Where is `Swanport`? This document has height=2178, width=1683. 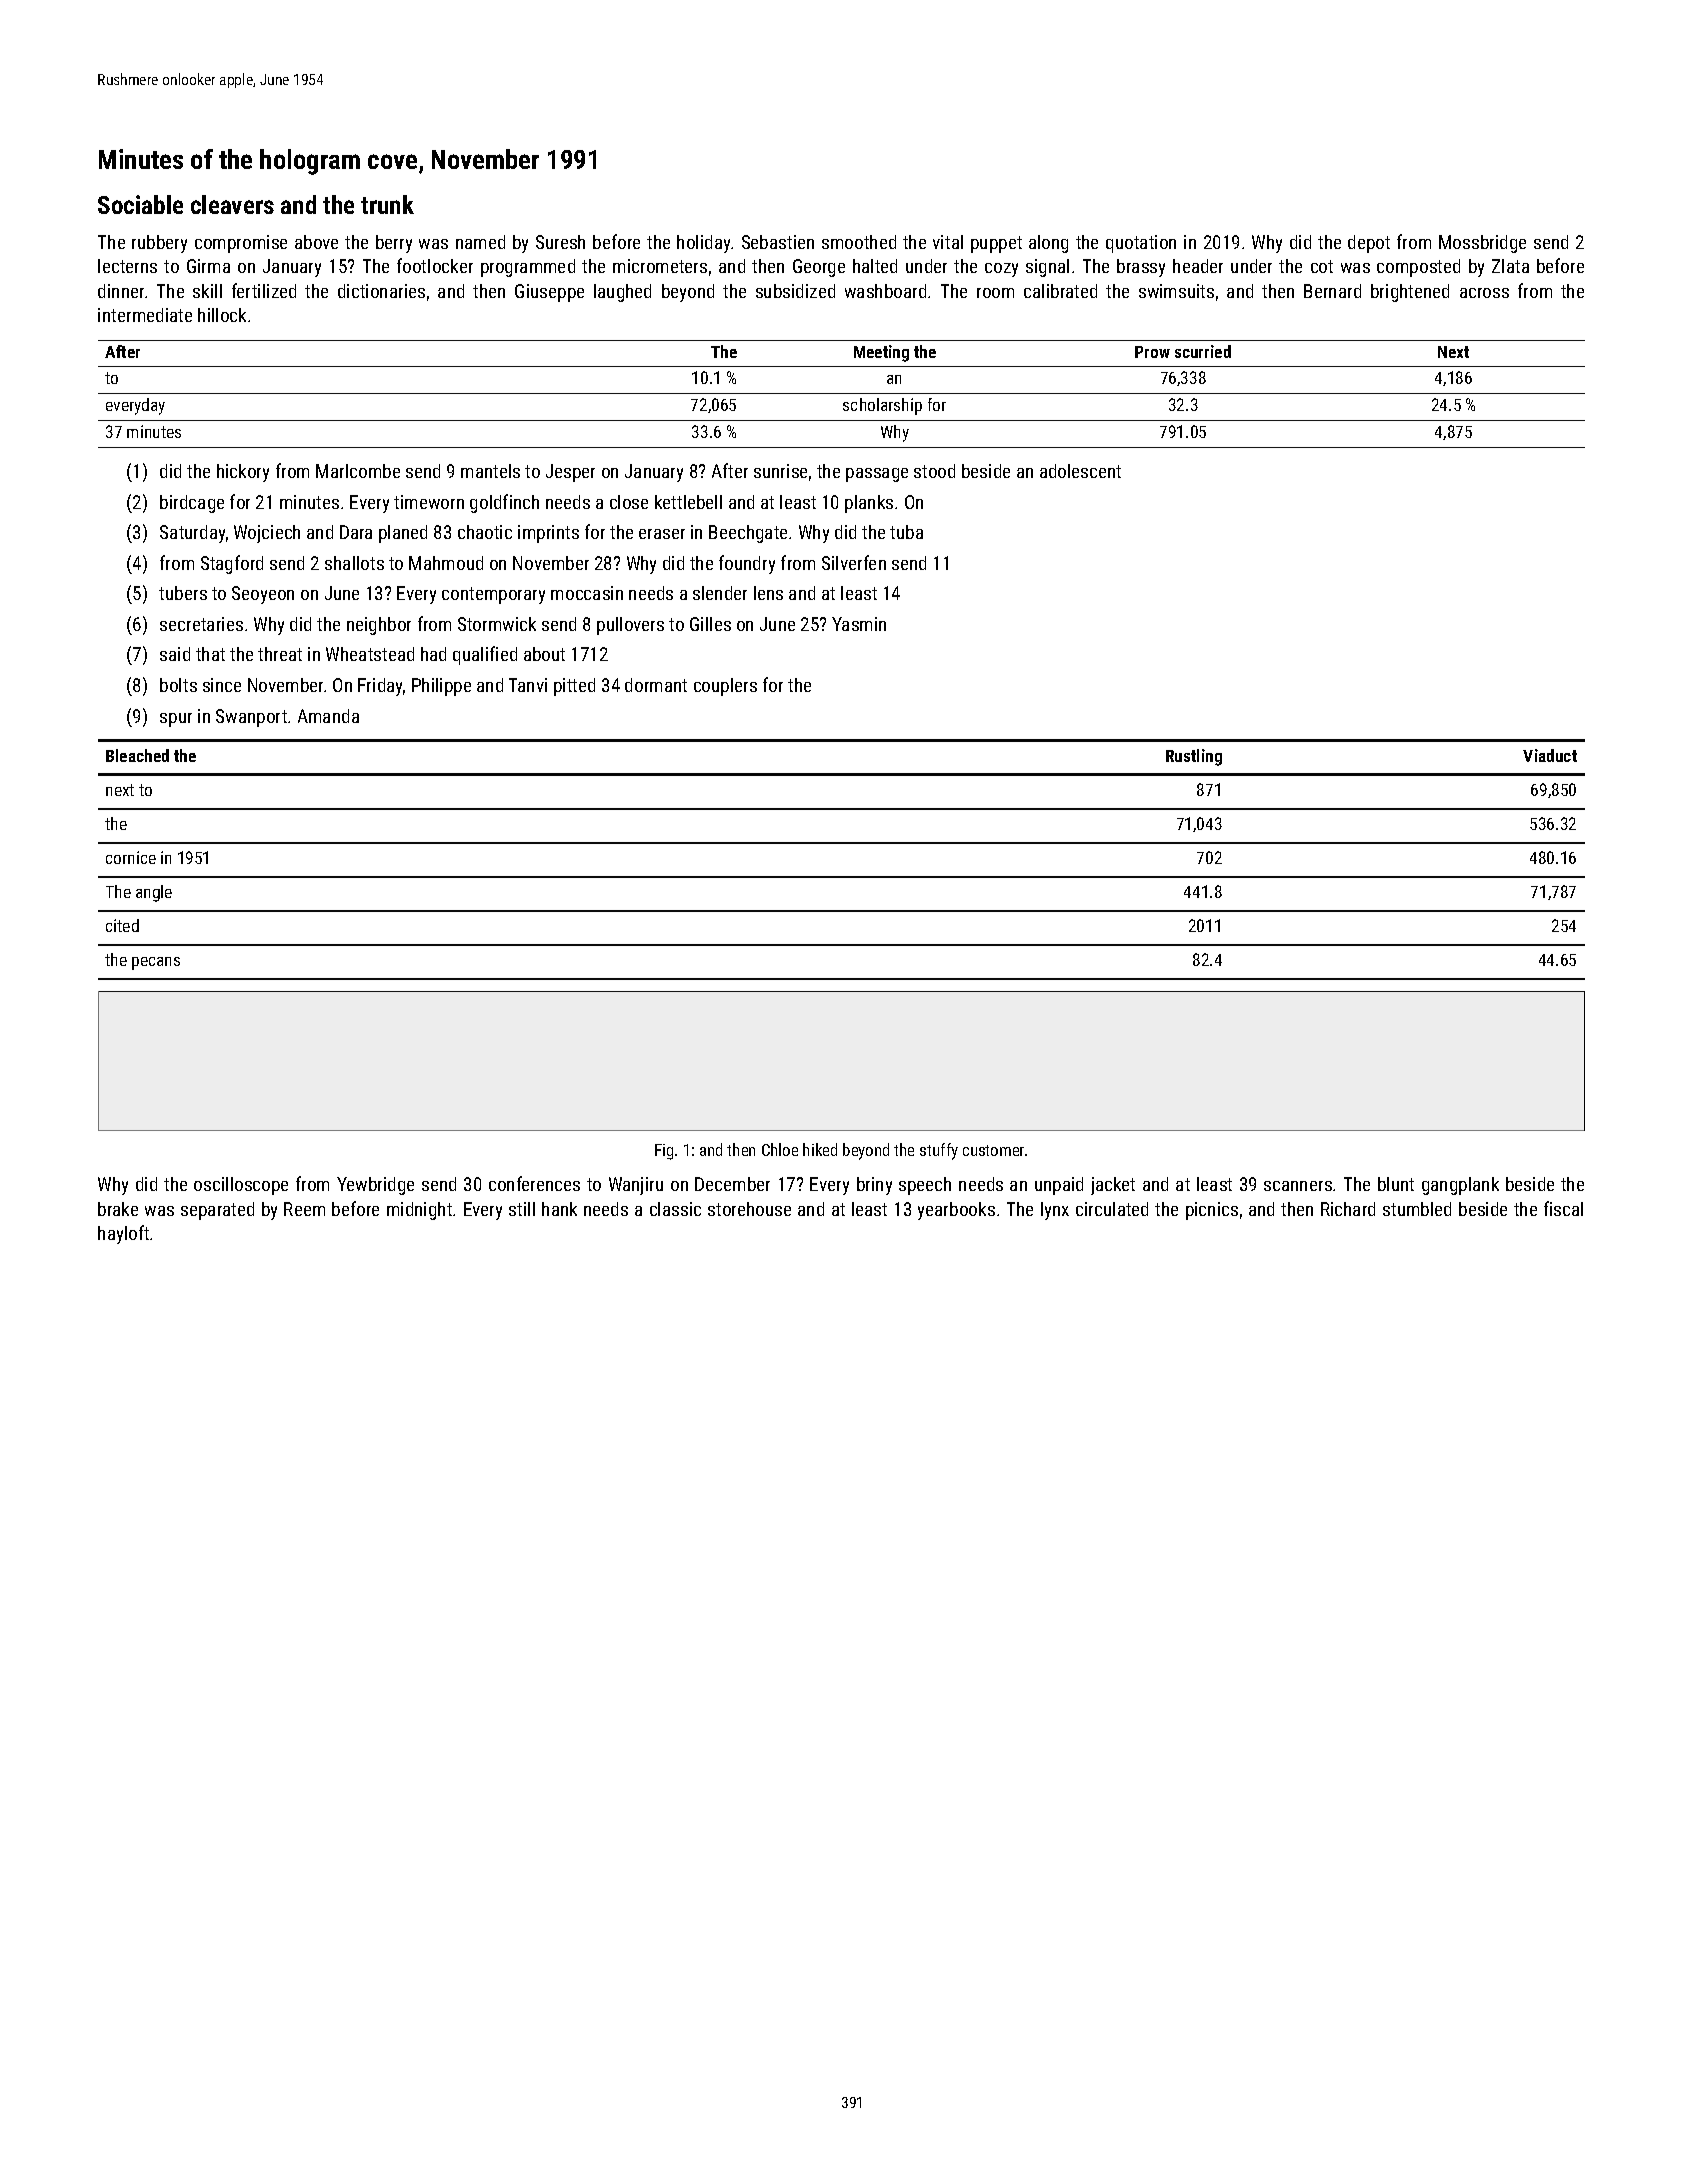
Swanport is located at coordinates (251, 718).
